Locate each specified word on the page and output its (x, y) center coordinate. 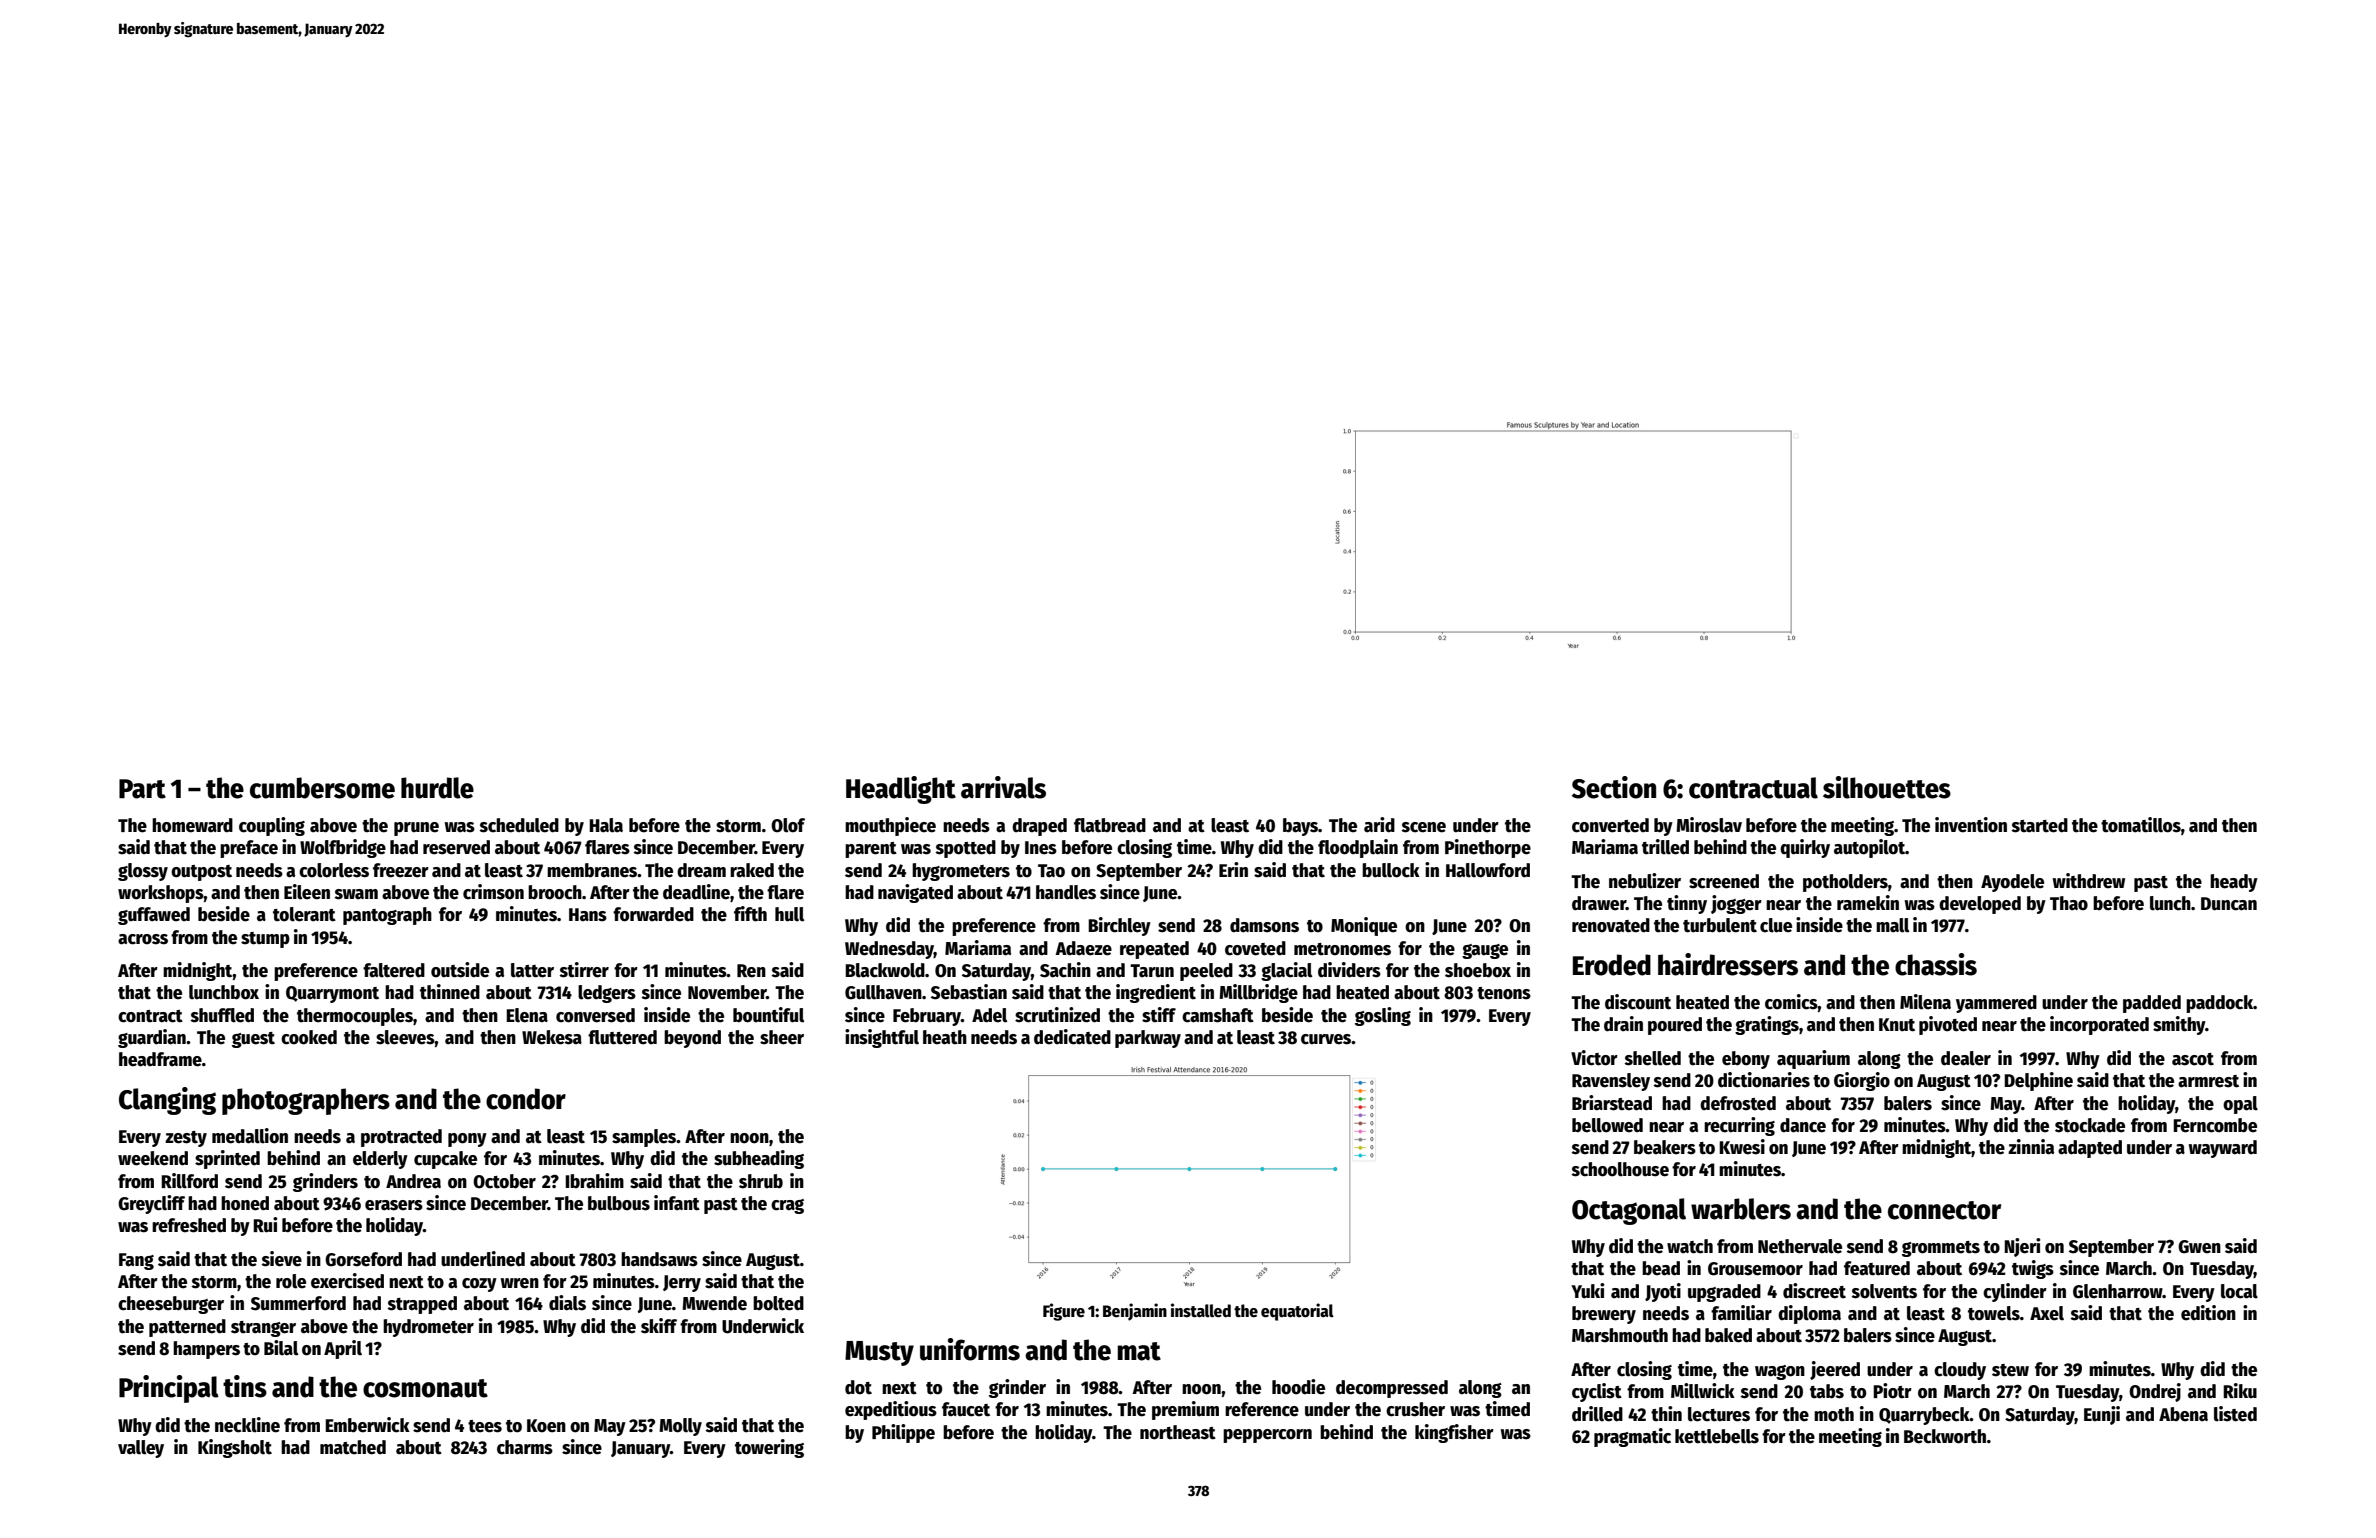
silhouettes (1887, 787)
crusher (1415, 1409)
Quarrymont (332, 994)
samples (644, 1138)
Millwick (1703, 1391)
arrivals (1003, 787)
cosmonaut (425, 1388)
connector (1944, 1210)
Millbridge (1258, 993)
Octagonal (1629, 1211)
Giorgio (1862, 1081)
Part (142, 789)
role (291, 1281)
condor (526, 1099)
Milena (1925, 1002)
